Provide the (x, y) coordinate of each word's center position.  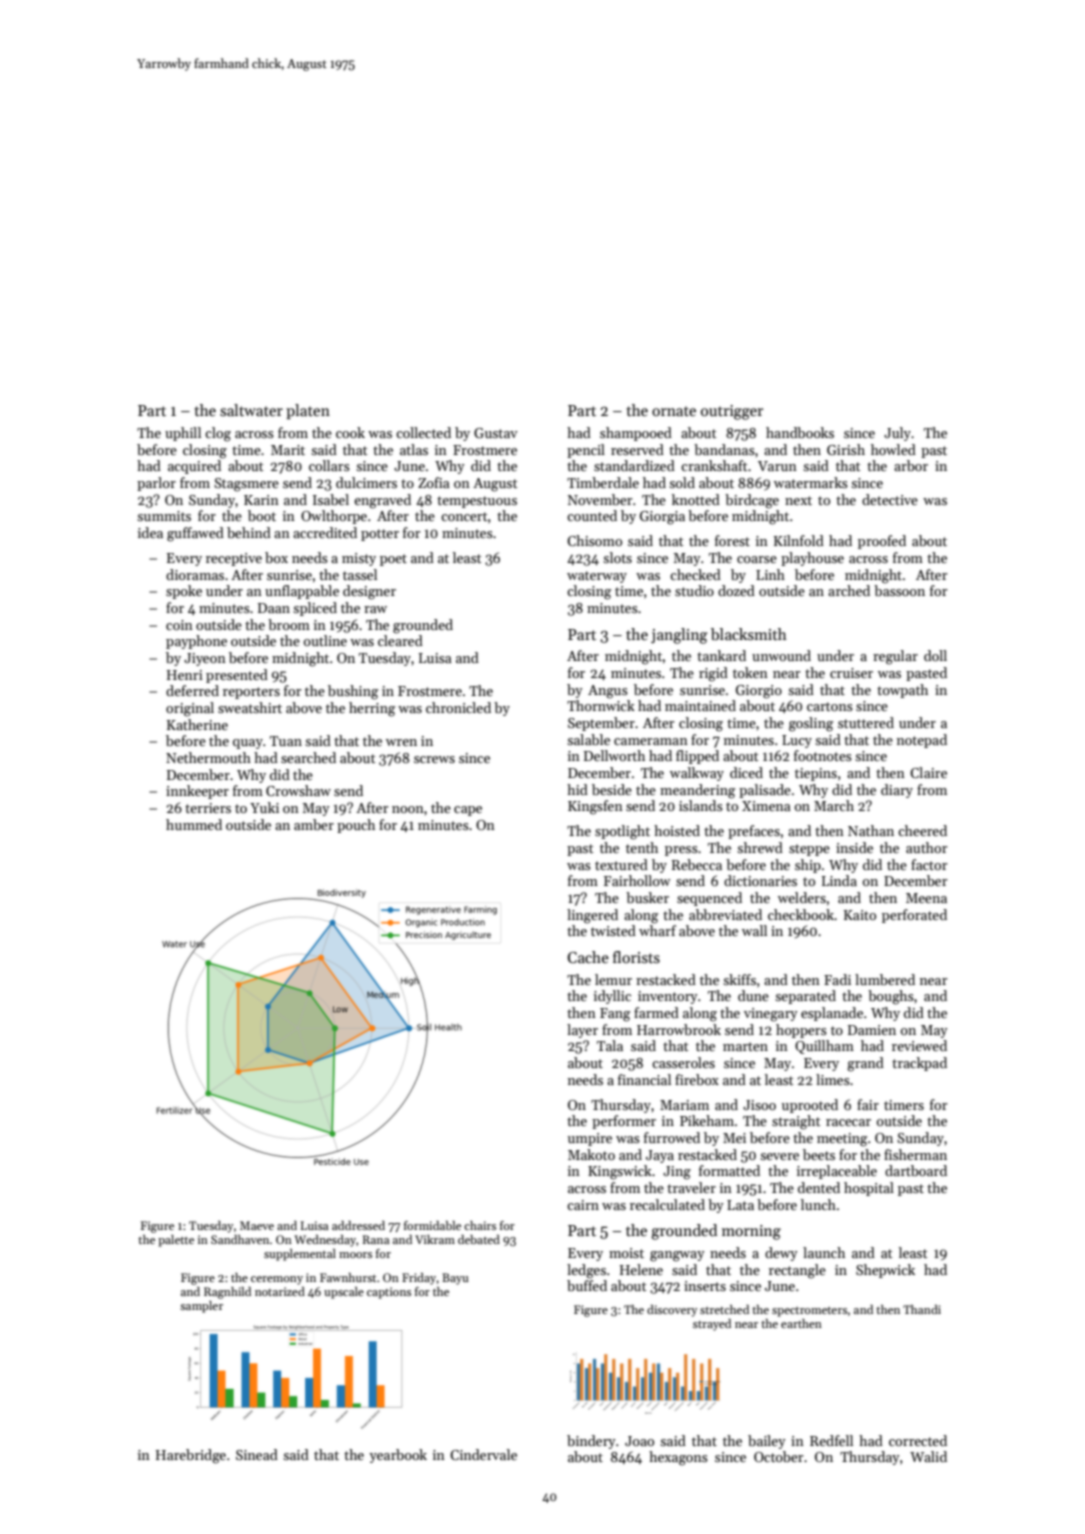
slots (617, 557)
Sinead (257, 1454)
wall (754, 930)
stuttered (866, 722)
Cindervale (483, 1454)
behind (249, 532)
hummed (194, 824)
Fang (615, 1015)
